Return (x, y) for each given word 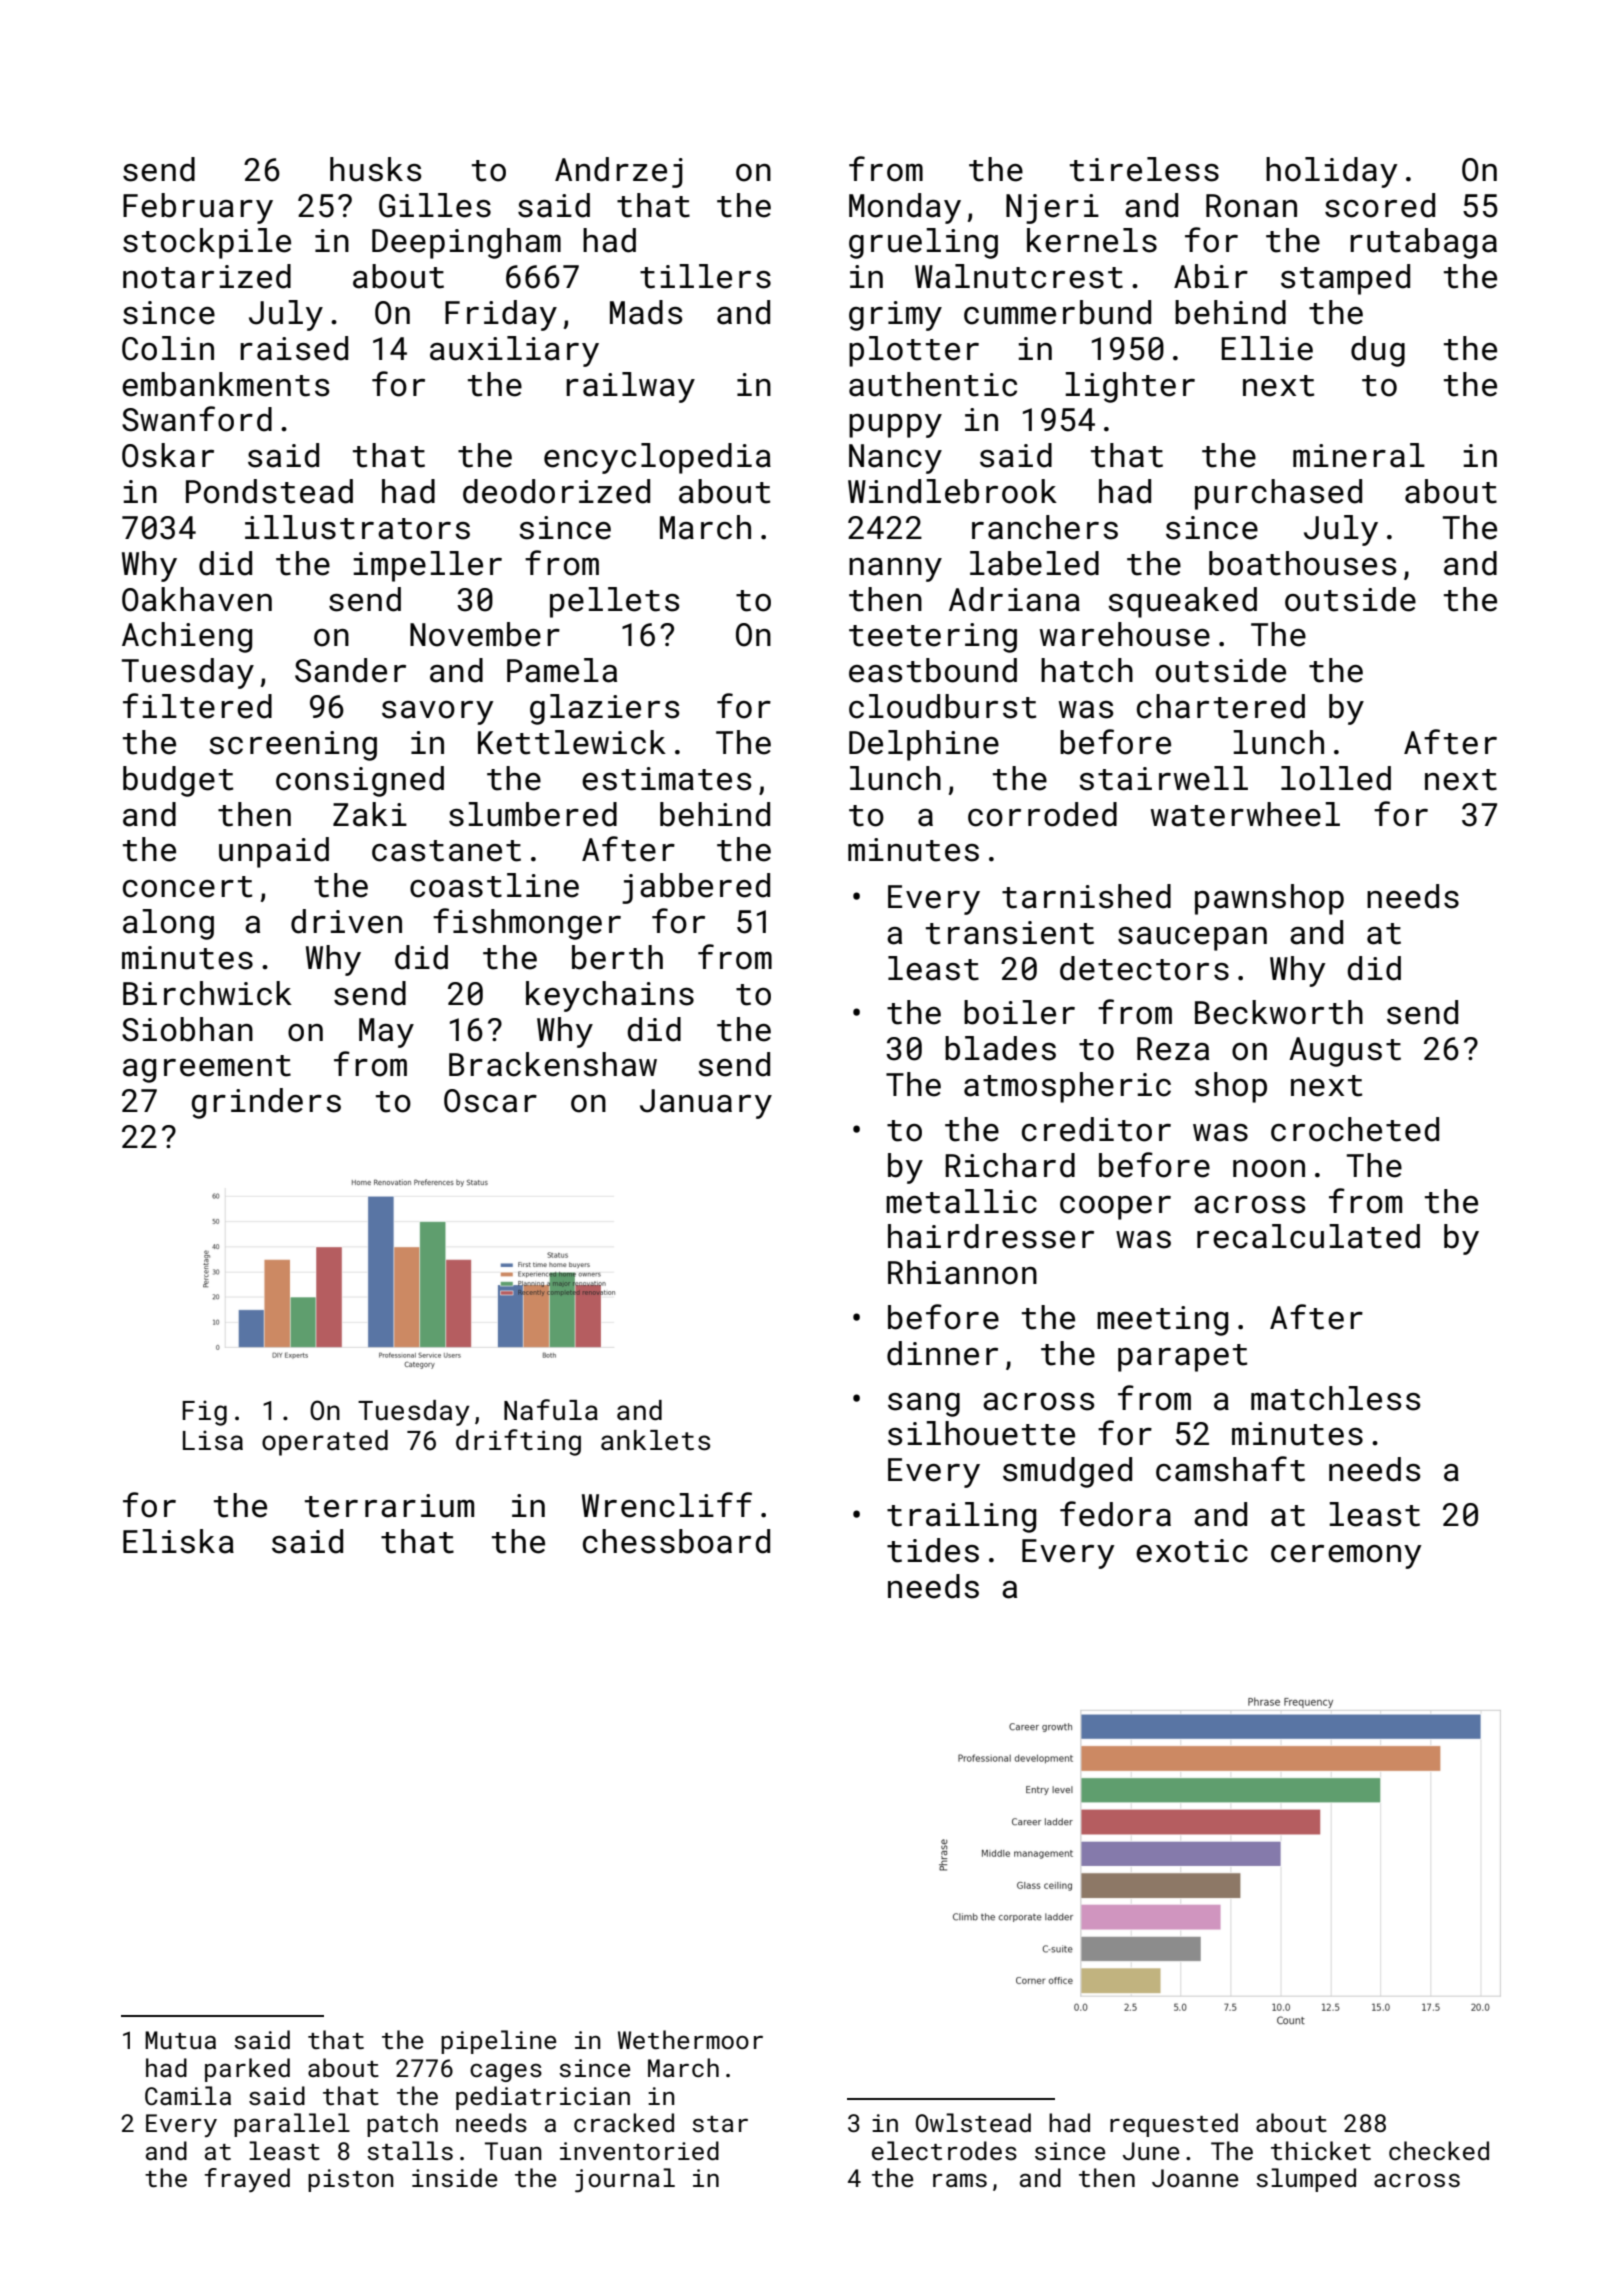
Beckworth (1279, 1012)
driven (346, 921)
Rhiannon (962, 1272)
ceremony (1346, 1557)
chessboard (676, 1541)
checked (1439, 2150)
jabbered (696, 888)
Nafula (551, 1410)
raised (294, 348)
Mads (646, 312)
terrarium (389, 1506)
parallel (292, 2125)
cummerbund (1057, 312)
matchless (1335, 1398)
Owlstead (973, 2122)
